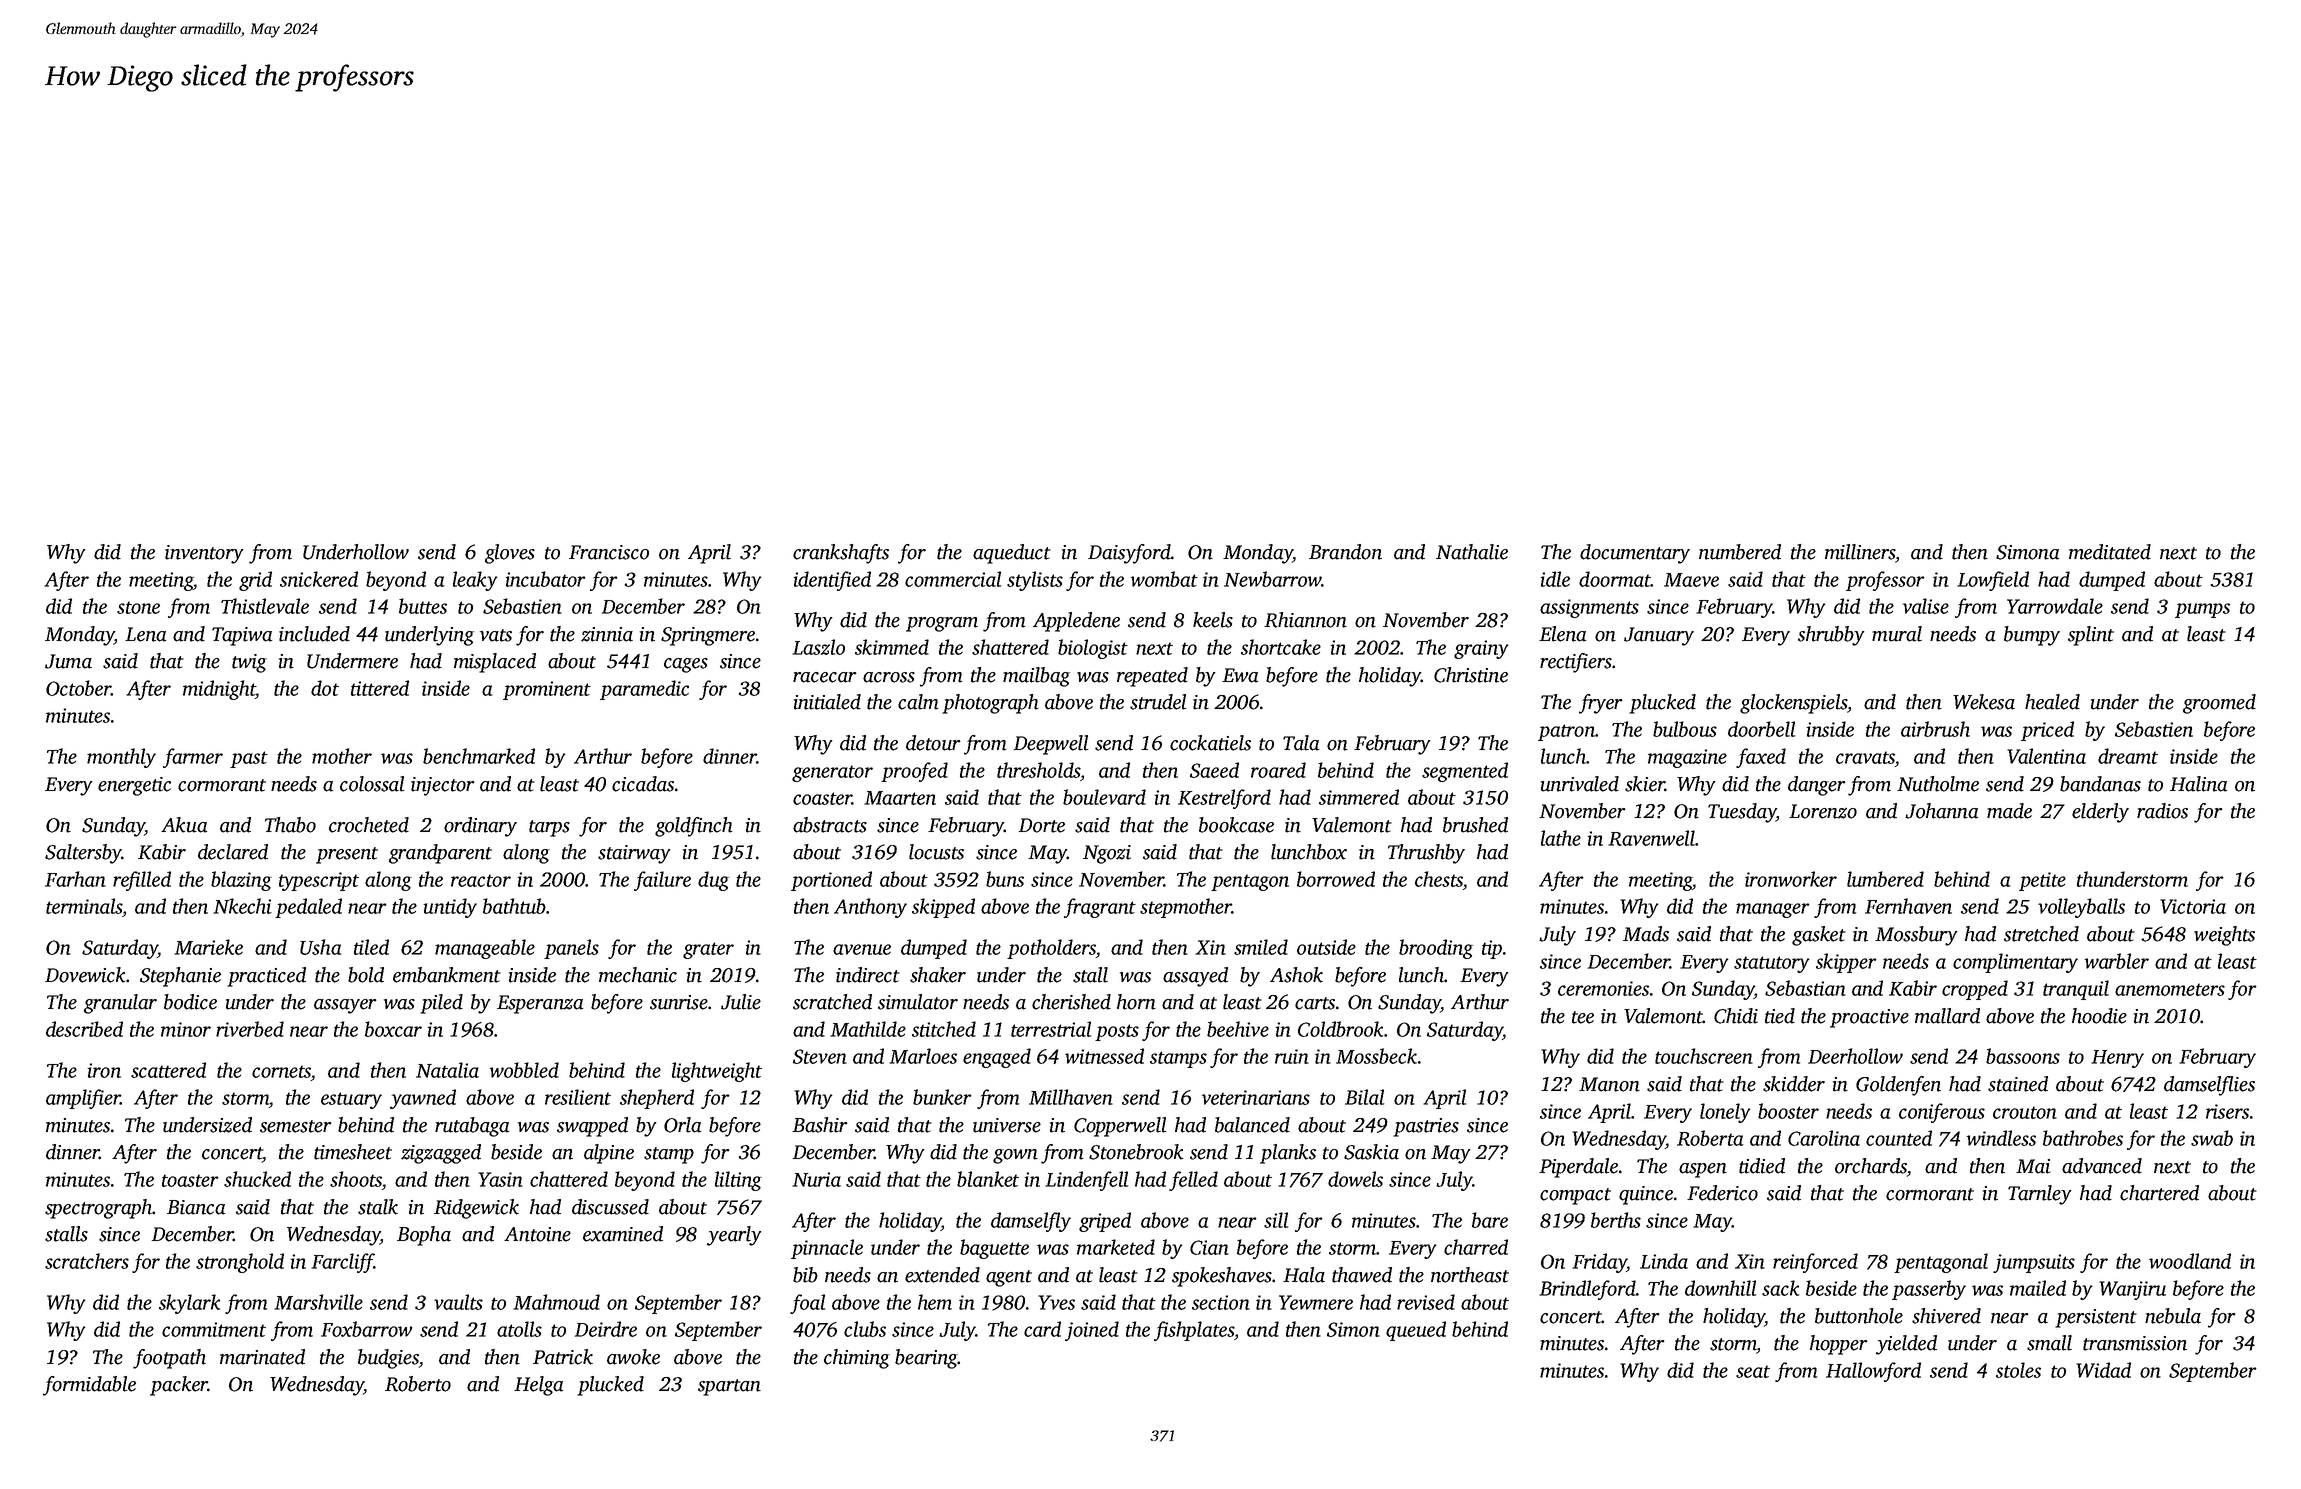  I want to click on Saskia, so click(1371, 1152).
